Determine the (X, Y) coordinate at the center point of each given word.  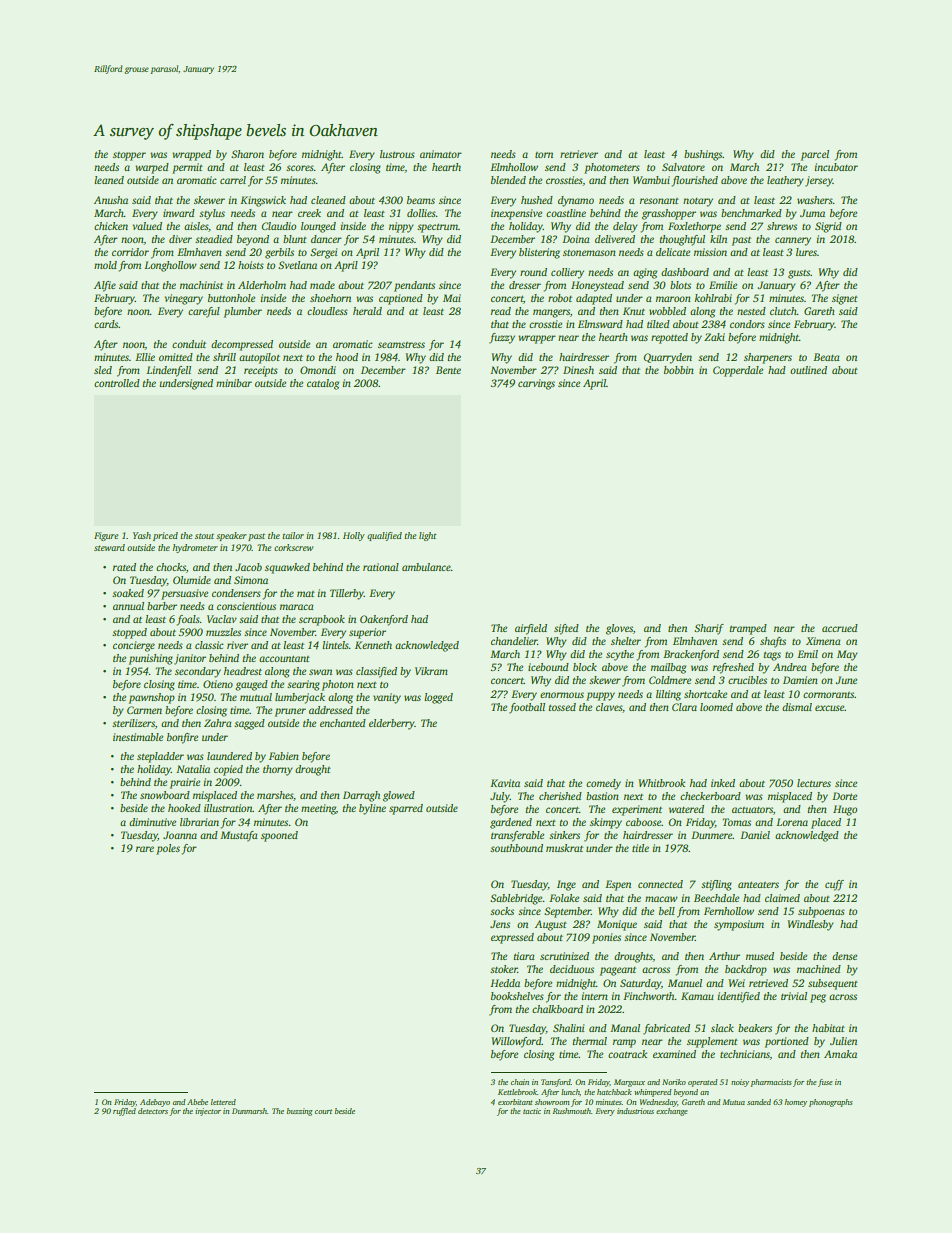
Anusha (111, 200)
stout (204, 536)
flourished (695, 181)
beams (421, 200)
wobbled (667, 311)
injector (208, 1112)
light (428, 536)
